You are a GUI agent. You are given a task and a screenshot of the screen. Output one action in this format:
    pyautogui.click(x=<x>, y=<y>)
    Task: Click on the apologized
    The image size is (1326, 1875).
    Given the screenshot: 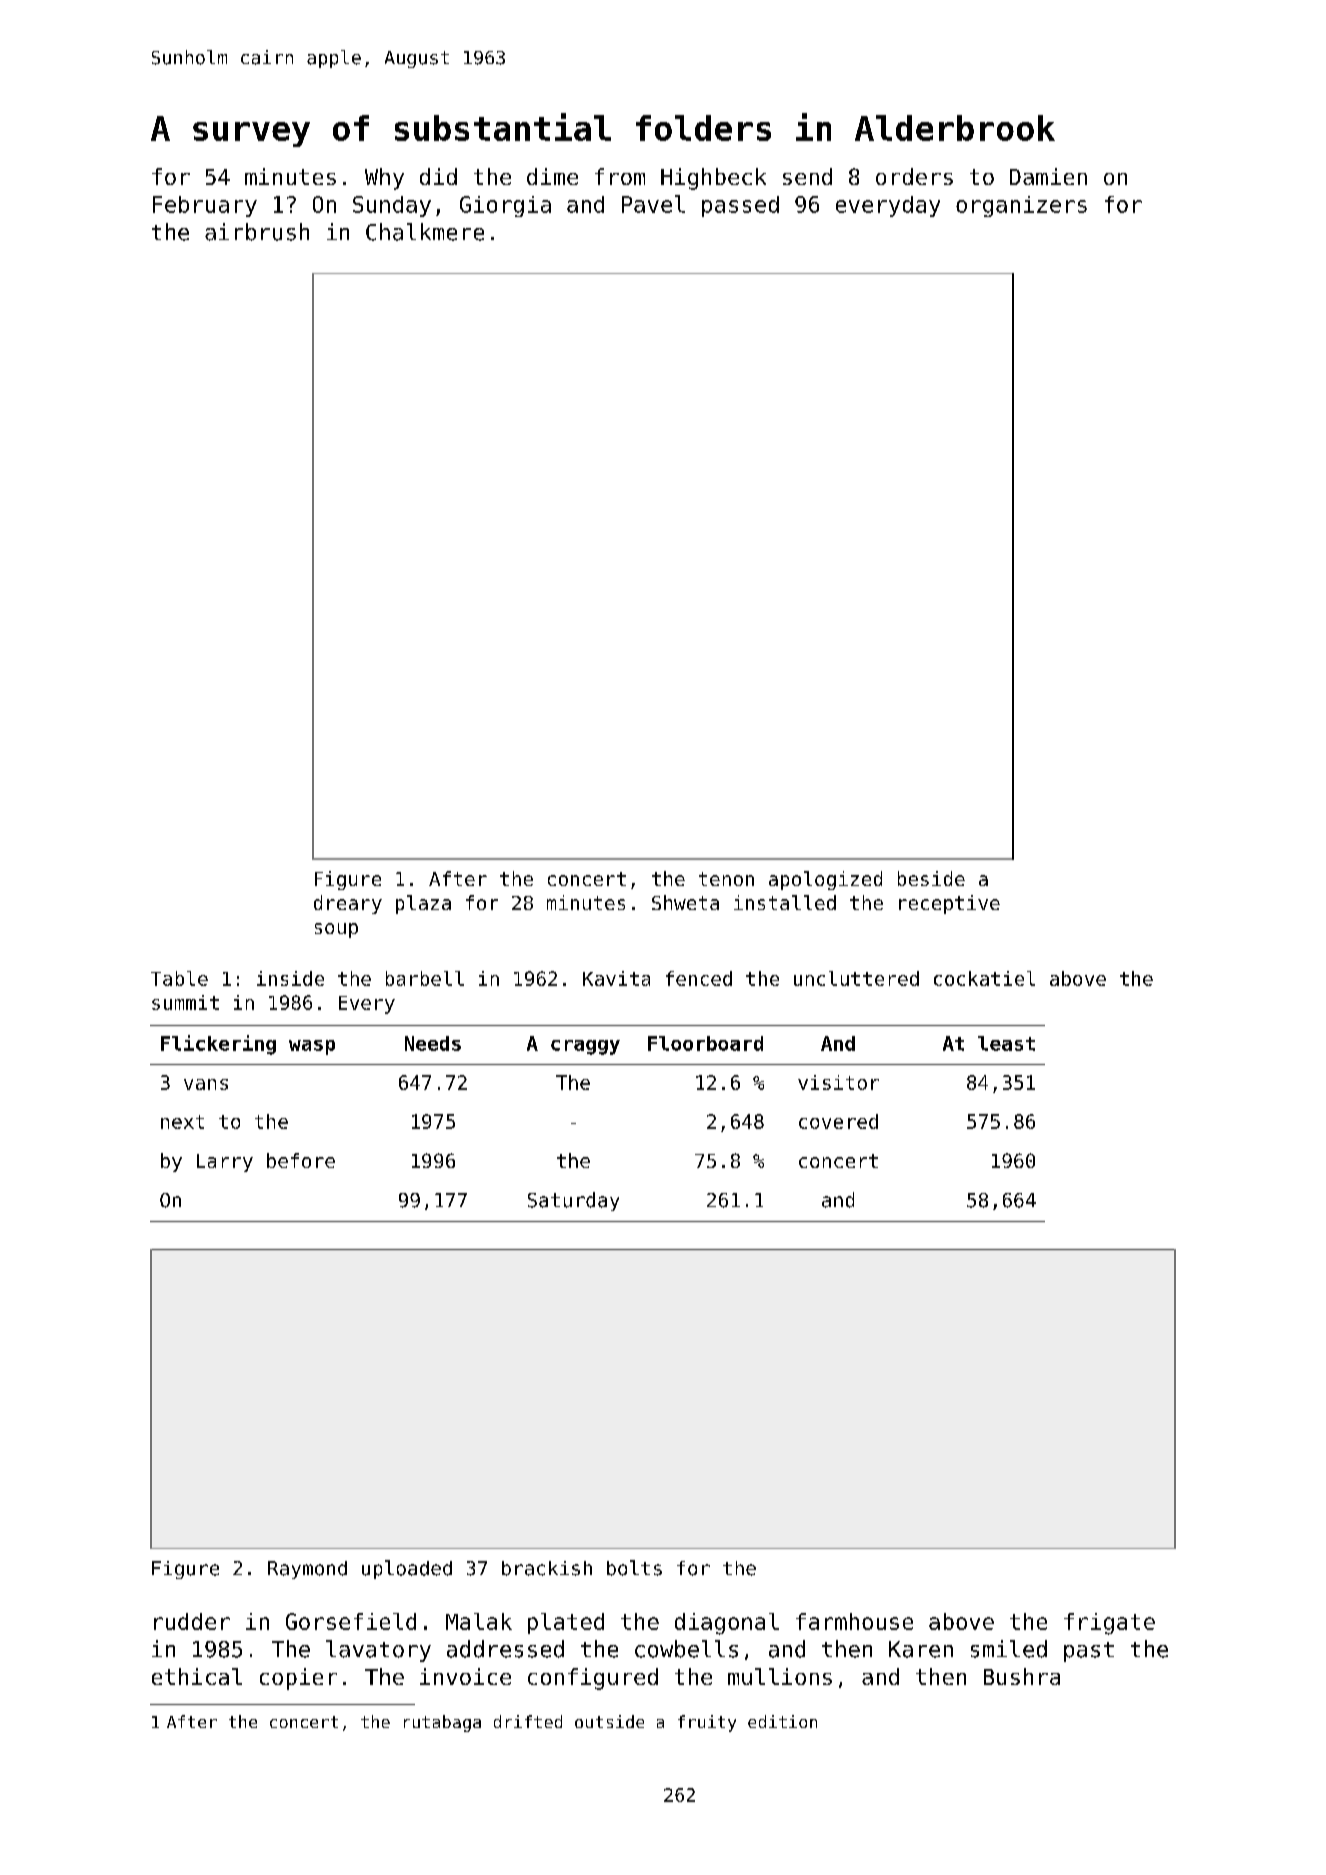 What is the action you would take?
    pyautogui.click(x=825, y=880)
